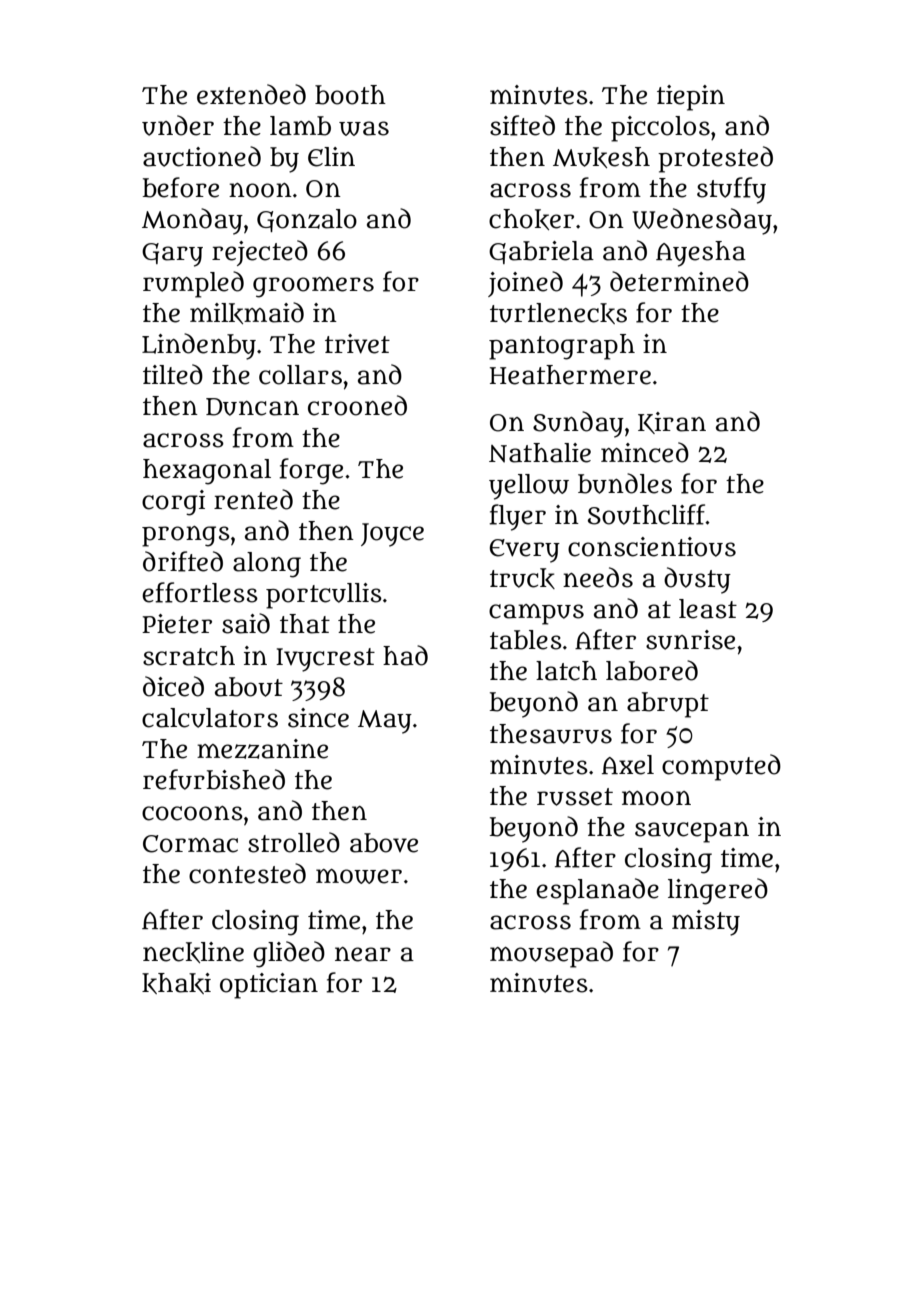  I want to click on rejected, so click(260, 253).
